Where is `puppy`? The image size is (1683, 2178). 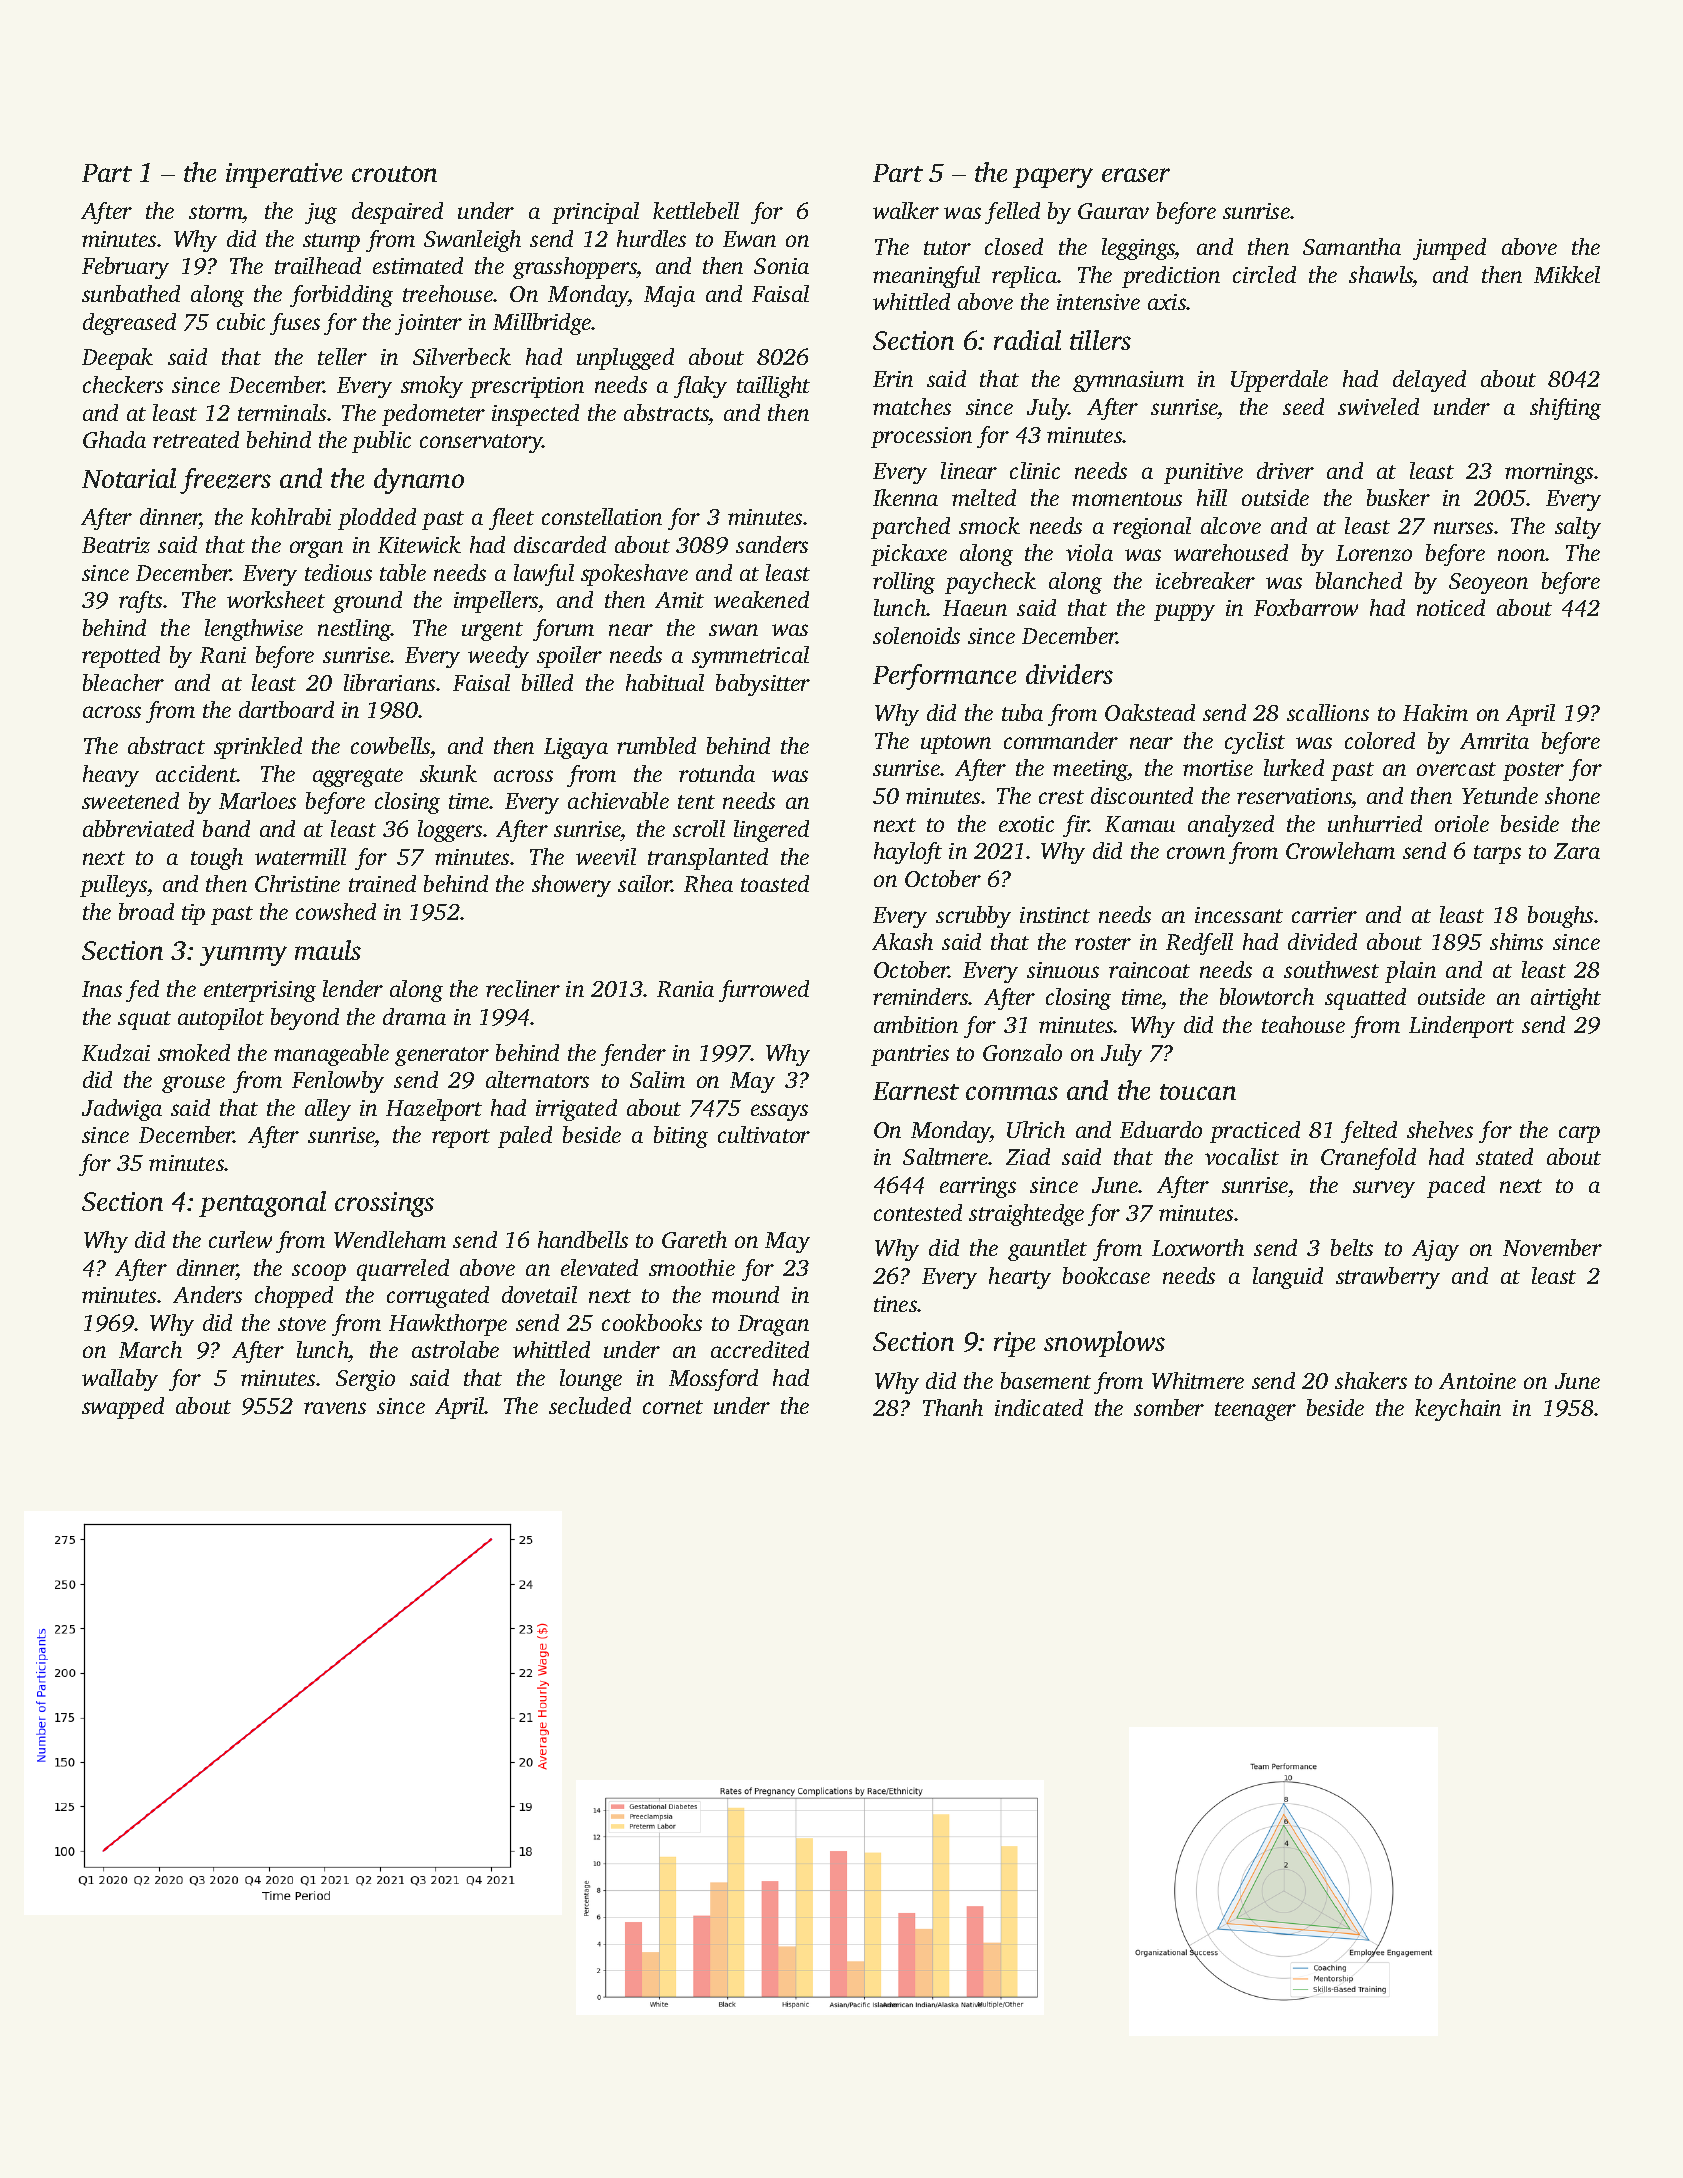 puppy is located at coordinates (1184, 612).
